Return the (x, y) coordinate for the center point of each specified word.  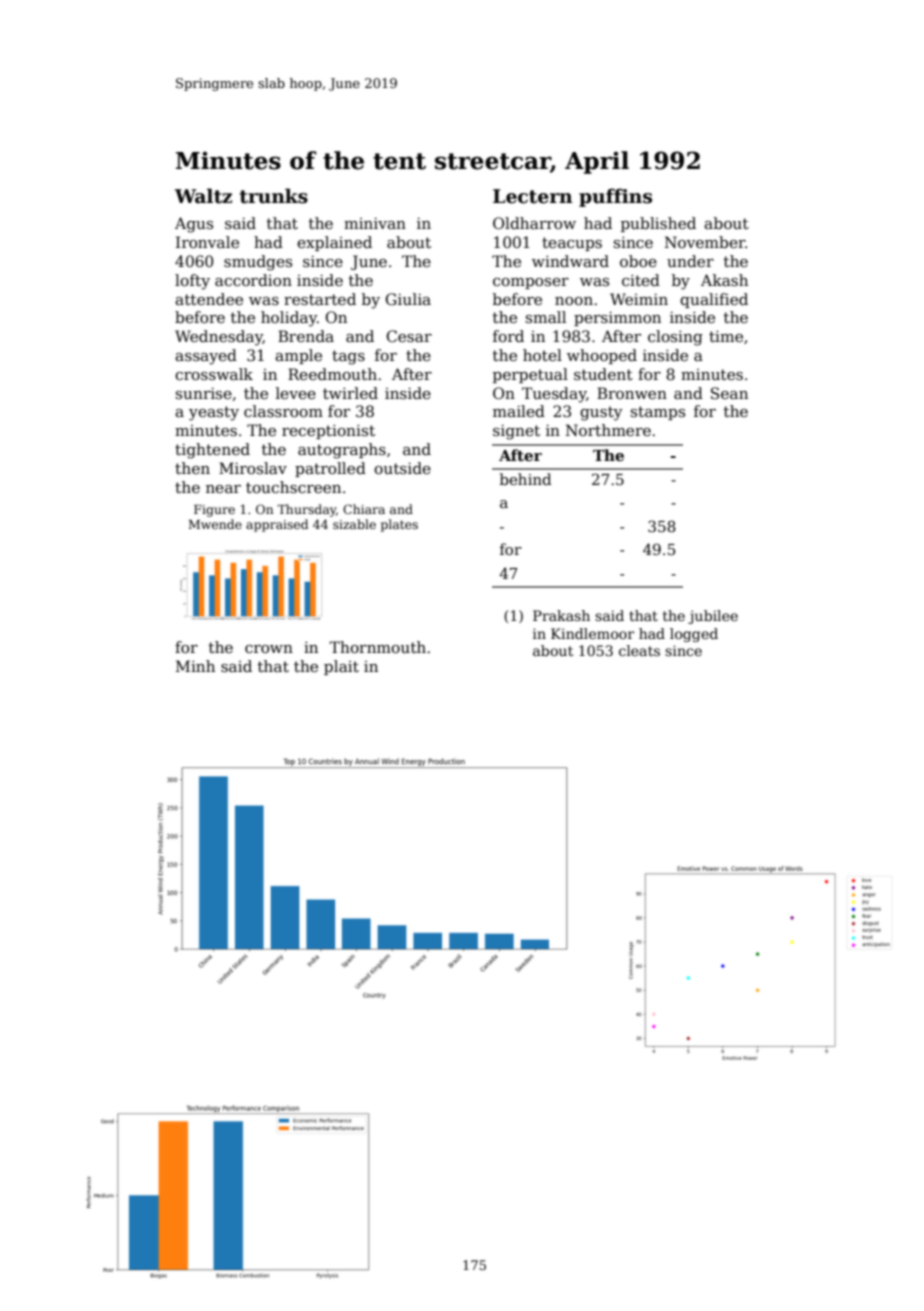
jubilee (713, 617)
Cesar (409, 336)
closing (675, 338)
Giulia (408, 299)
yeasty (214, 413)
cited (641, 280)
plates (399, 525)
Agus (194, 225)
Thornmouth (377, 647)
